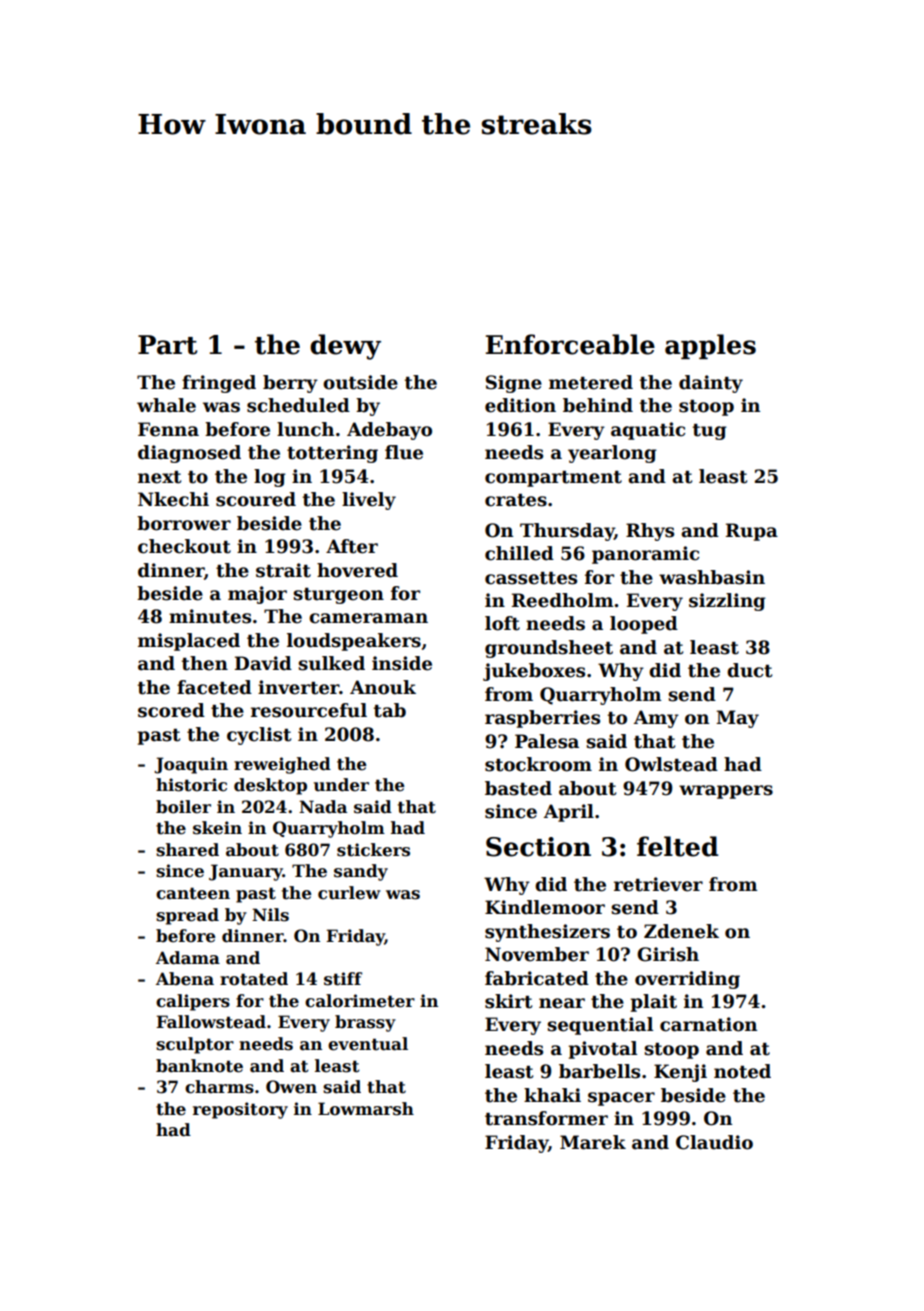 This image has height=1311, width=924. I want to click on repository, so click(240, 1110).
